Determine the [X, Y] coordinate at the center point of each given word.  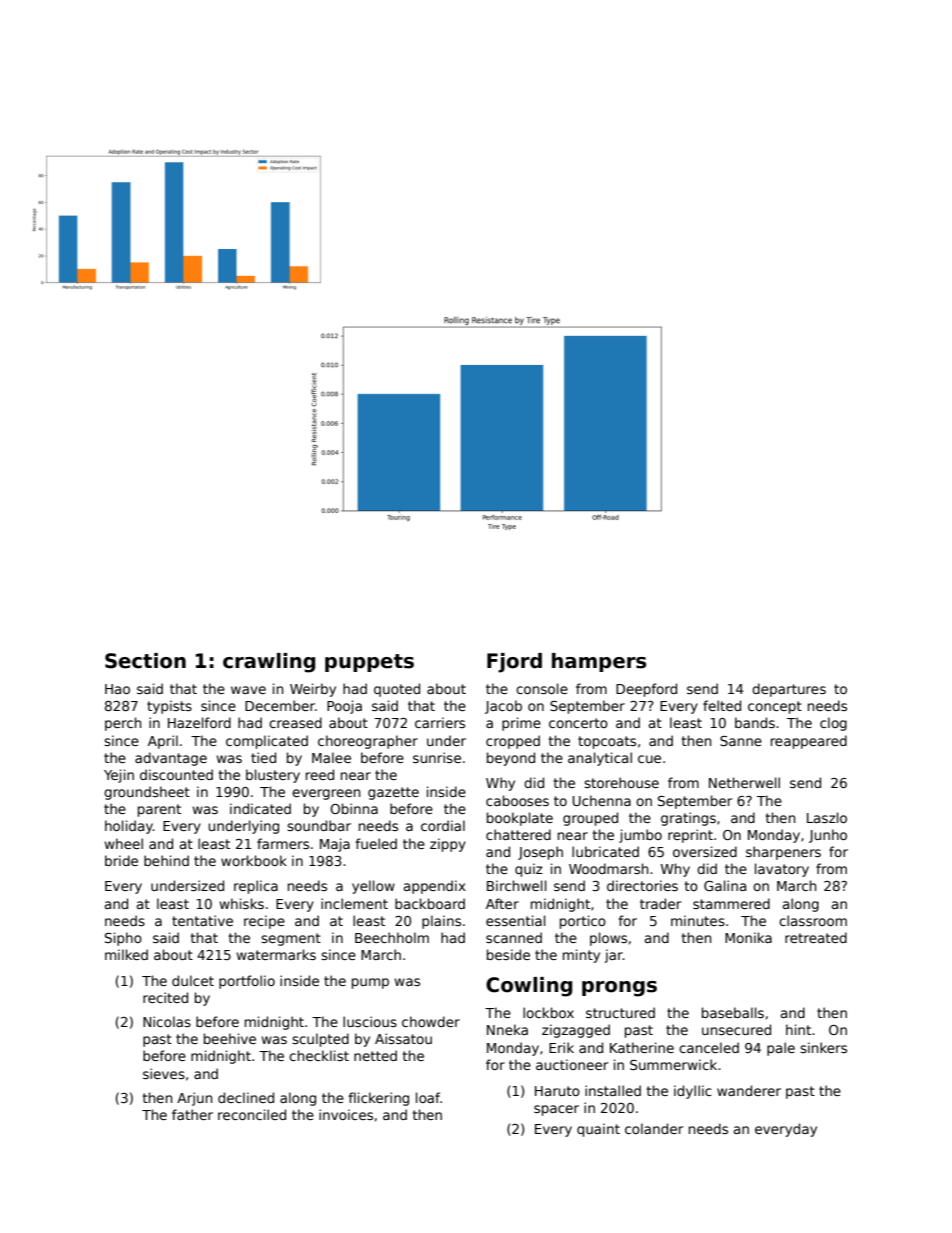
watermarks [276, 954]
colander [654, 1128]
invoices [346, 1114]
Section [145, 661]
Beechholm [392, 937]
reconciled [252, 1114]
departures [789, 690]
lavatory [782, 870]
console [542, 688]
